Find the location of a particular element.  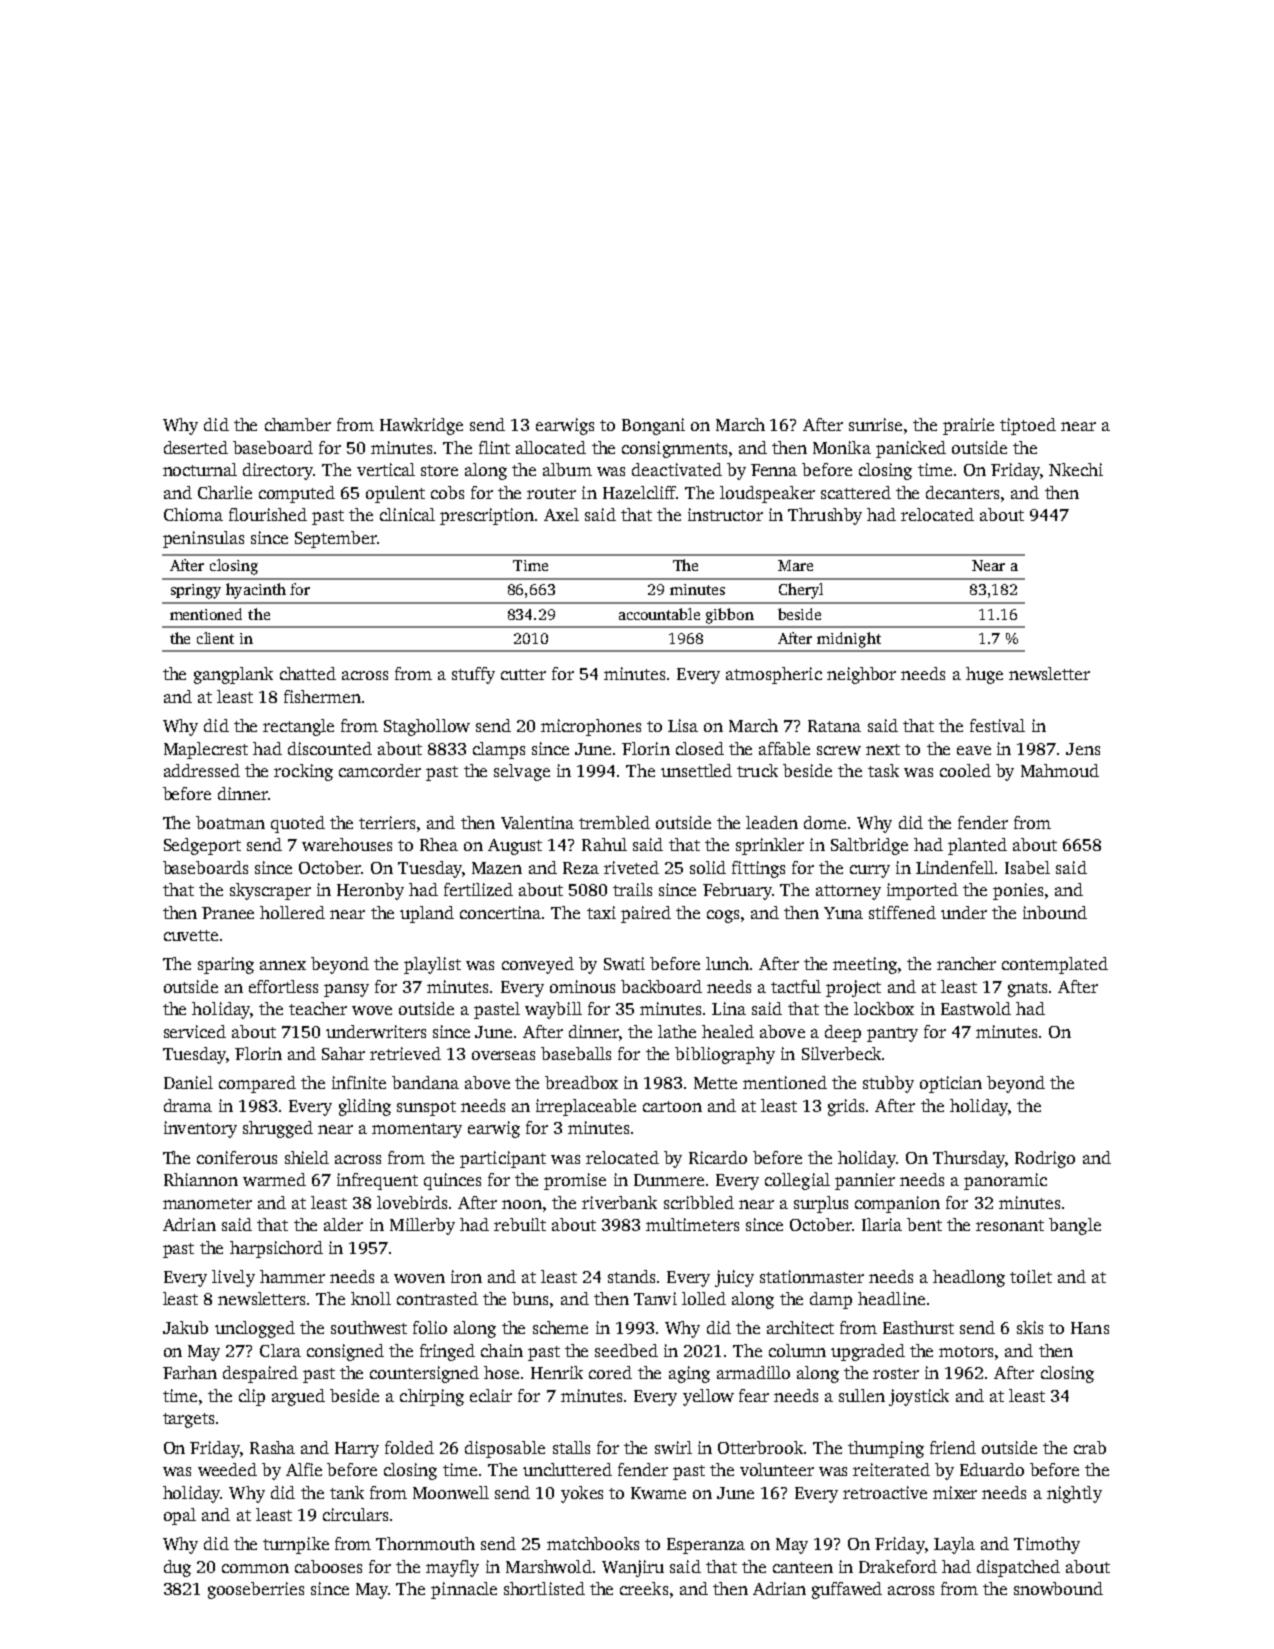

flint is located at coordinates (494, 447).
